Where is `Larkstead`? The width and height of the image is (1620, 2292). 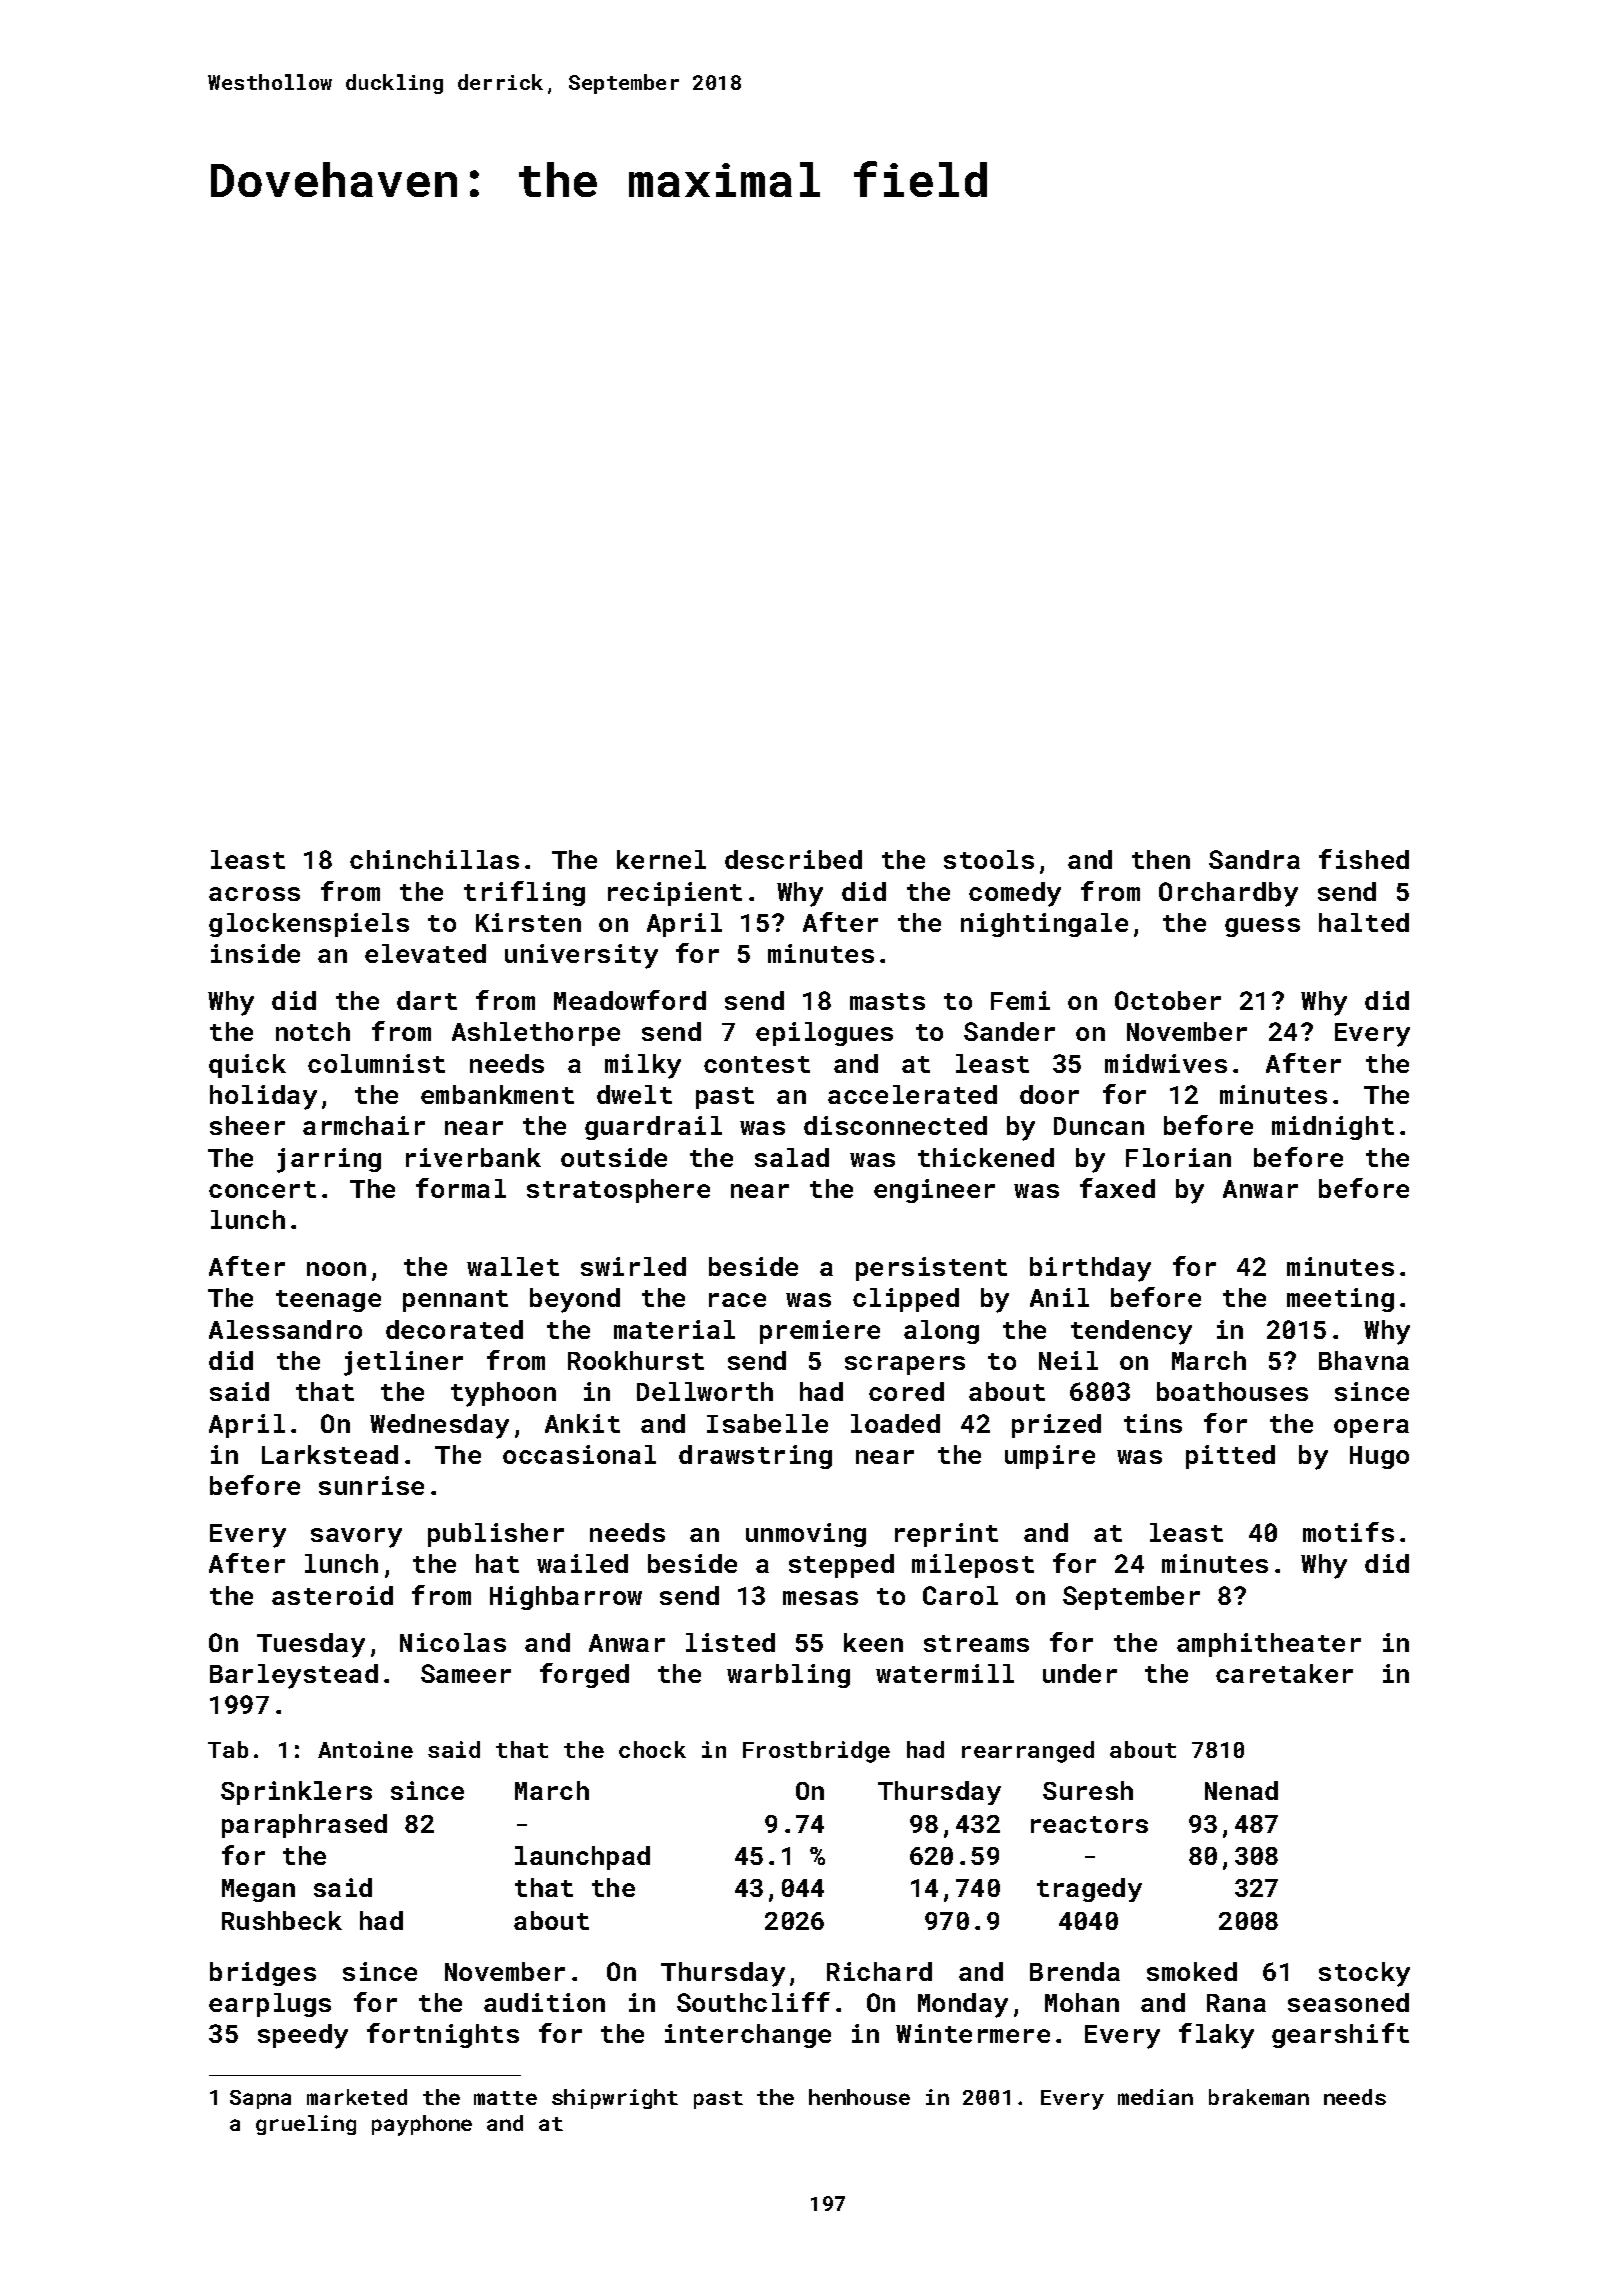 Larkstead is located at coordinates (330, 1454).
